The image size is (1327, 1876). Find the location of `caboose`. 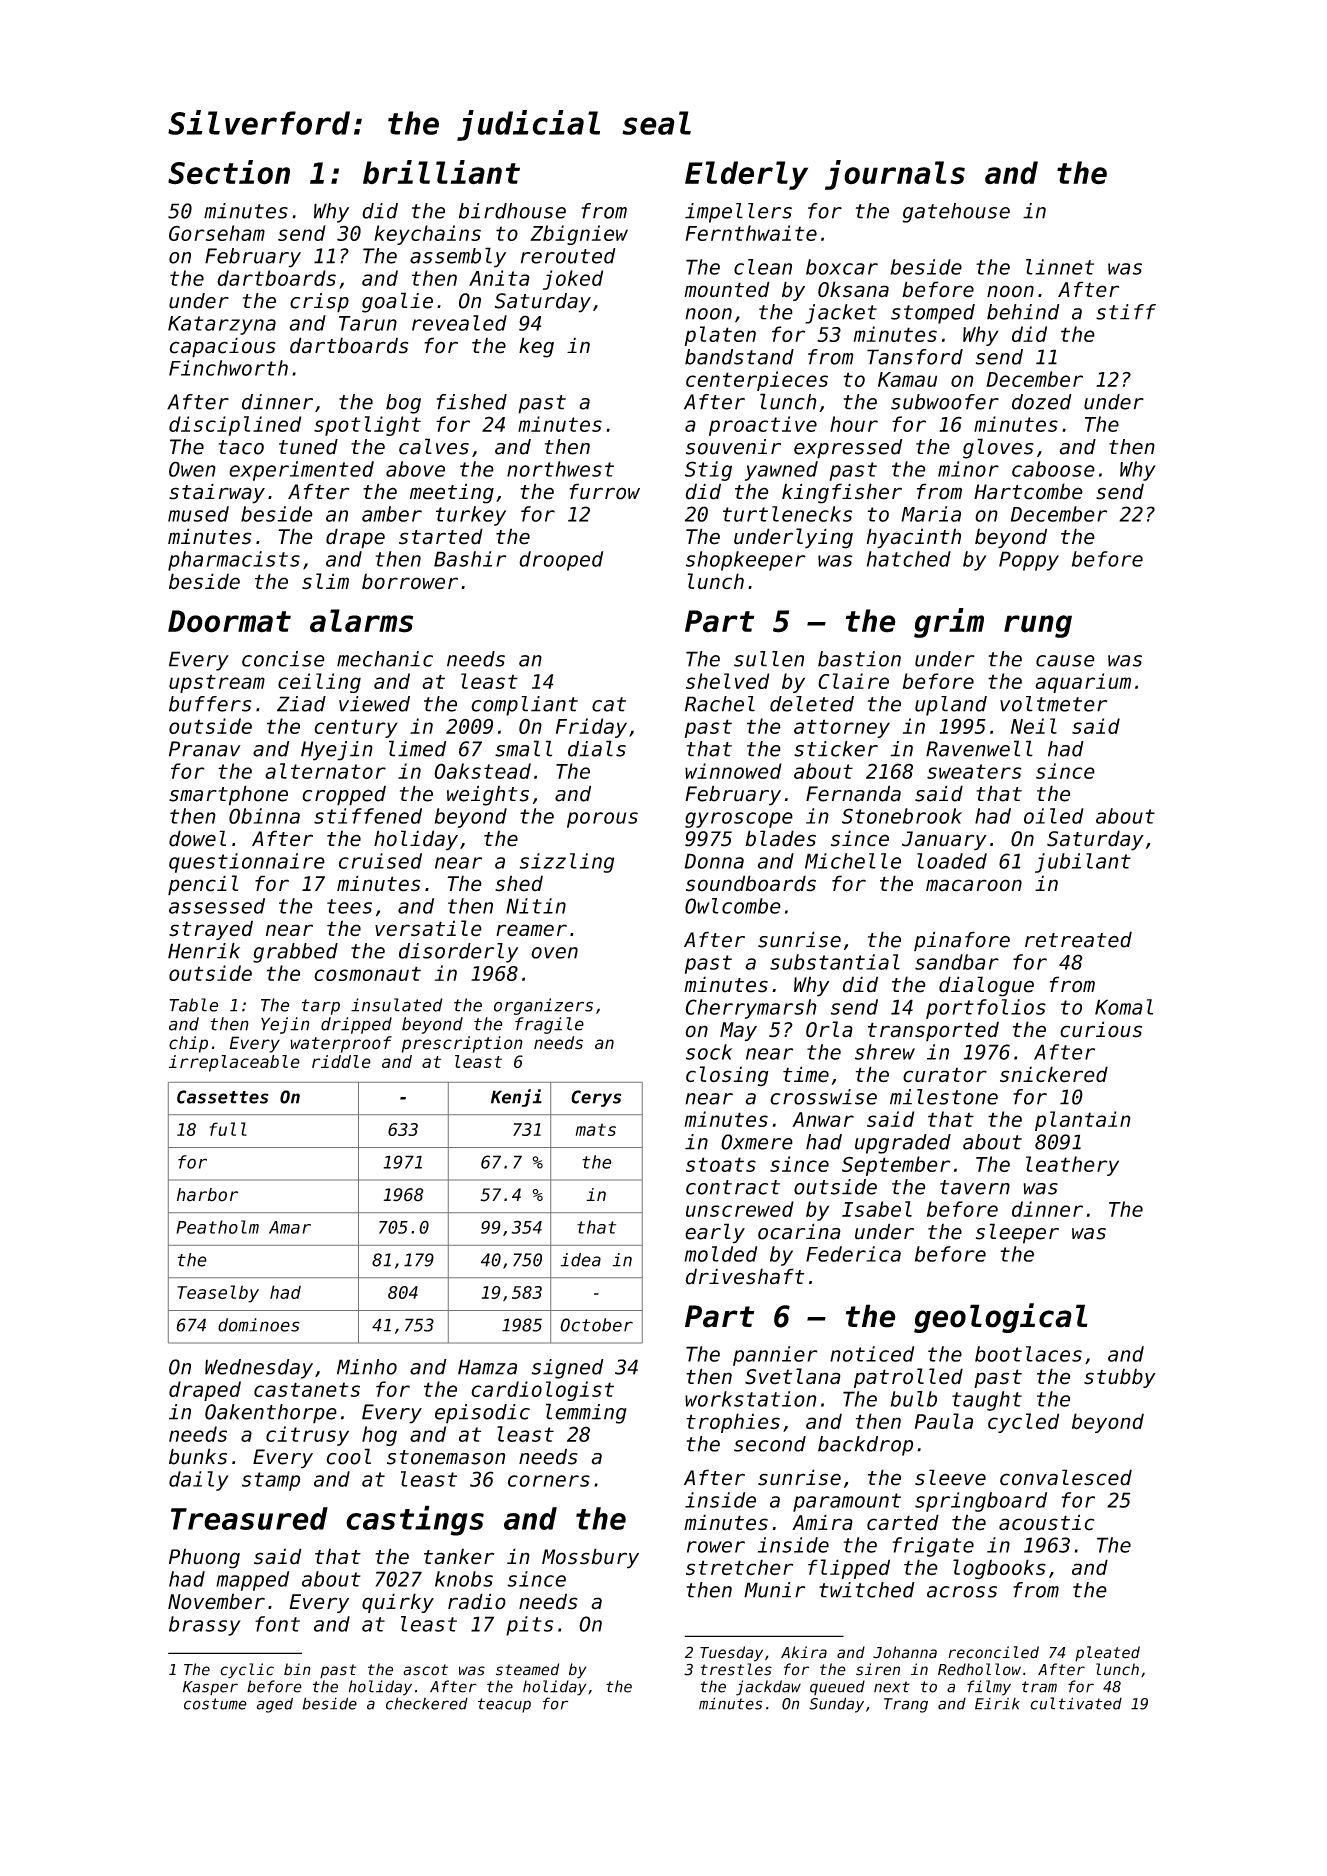

caboose is located at coordinates (1053, 469).
